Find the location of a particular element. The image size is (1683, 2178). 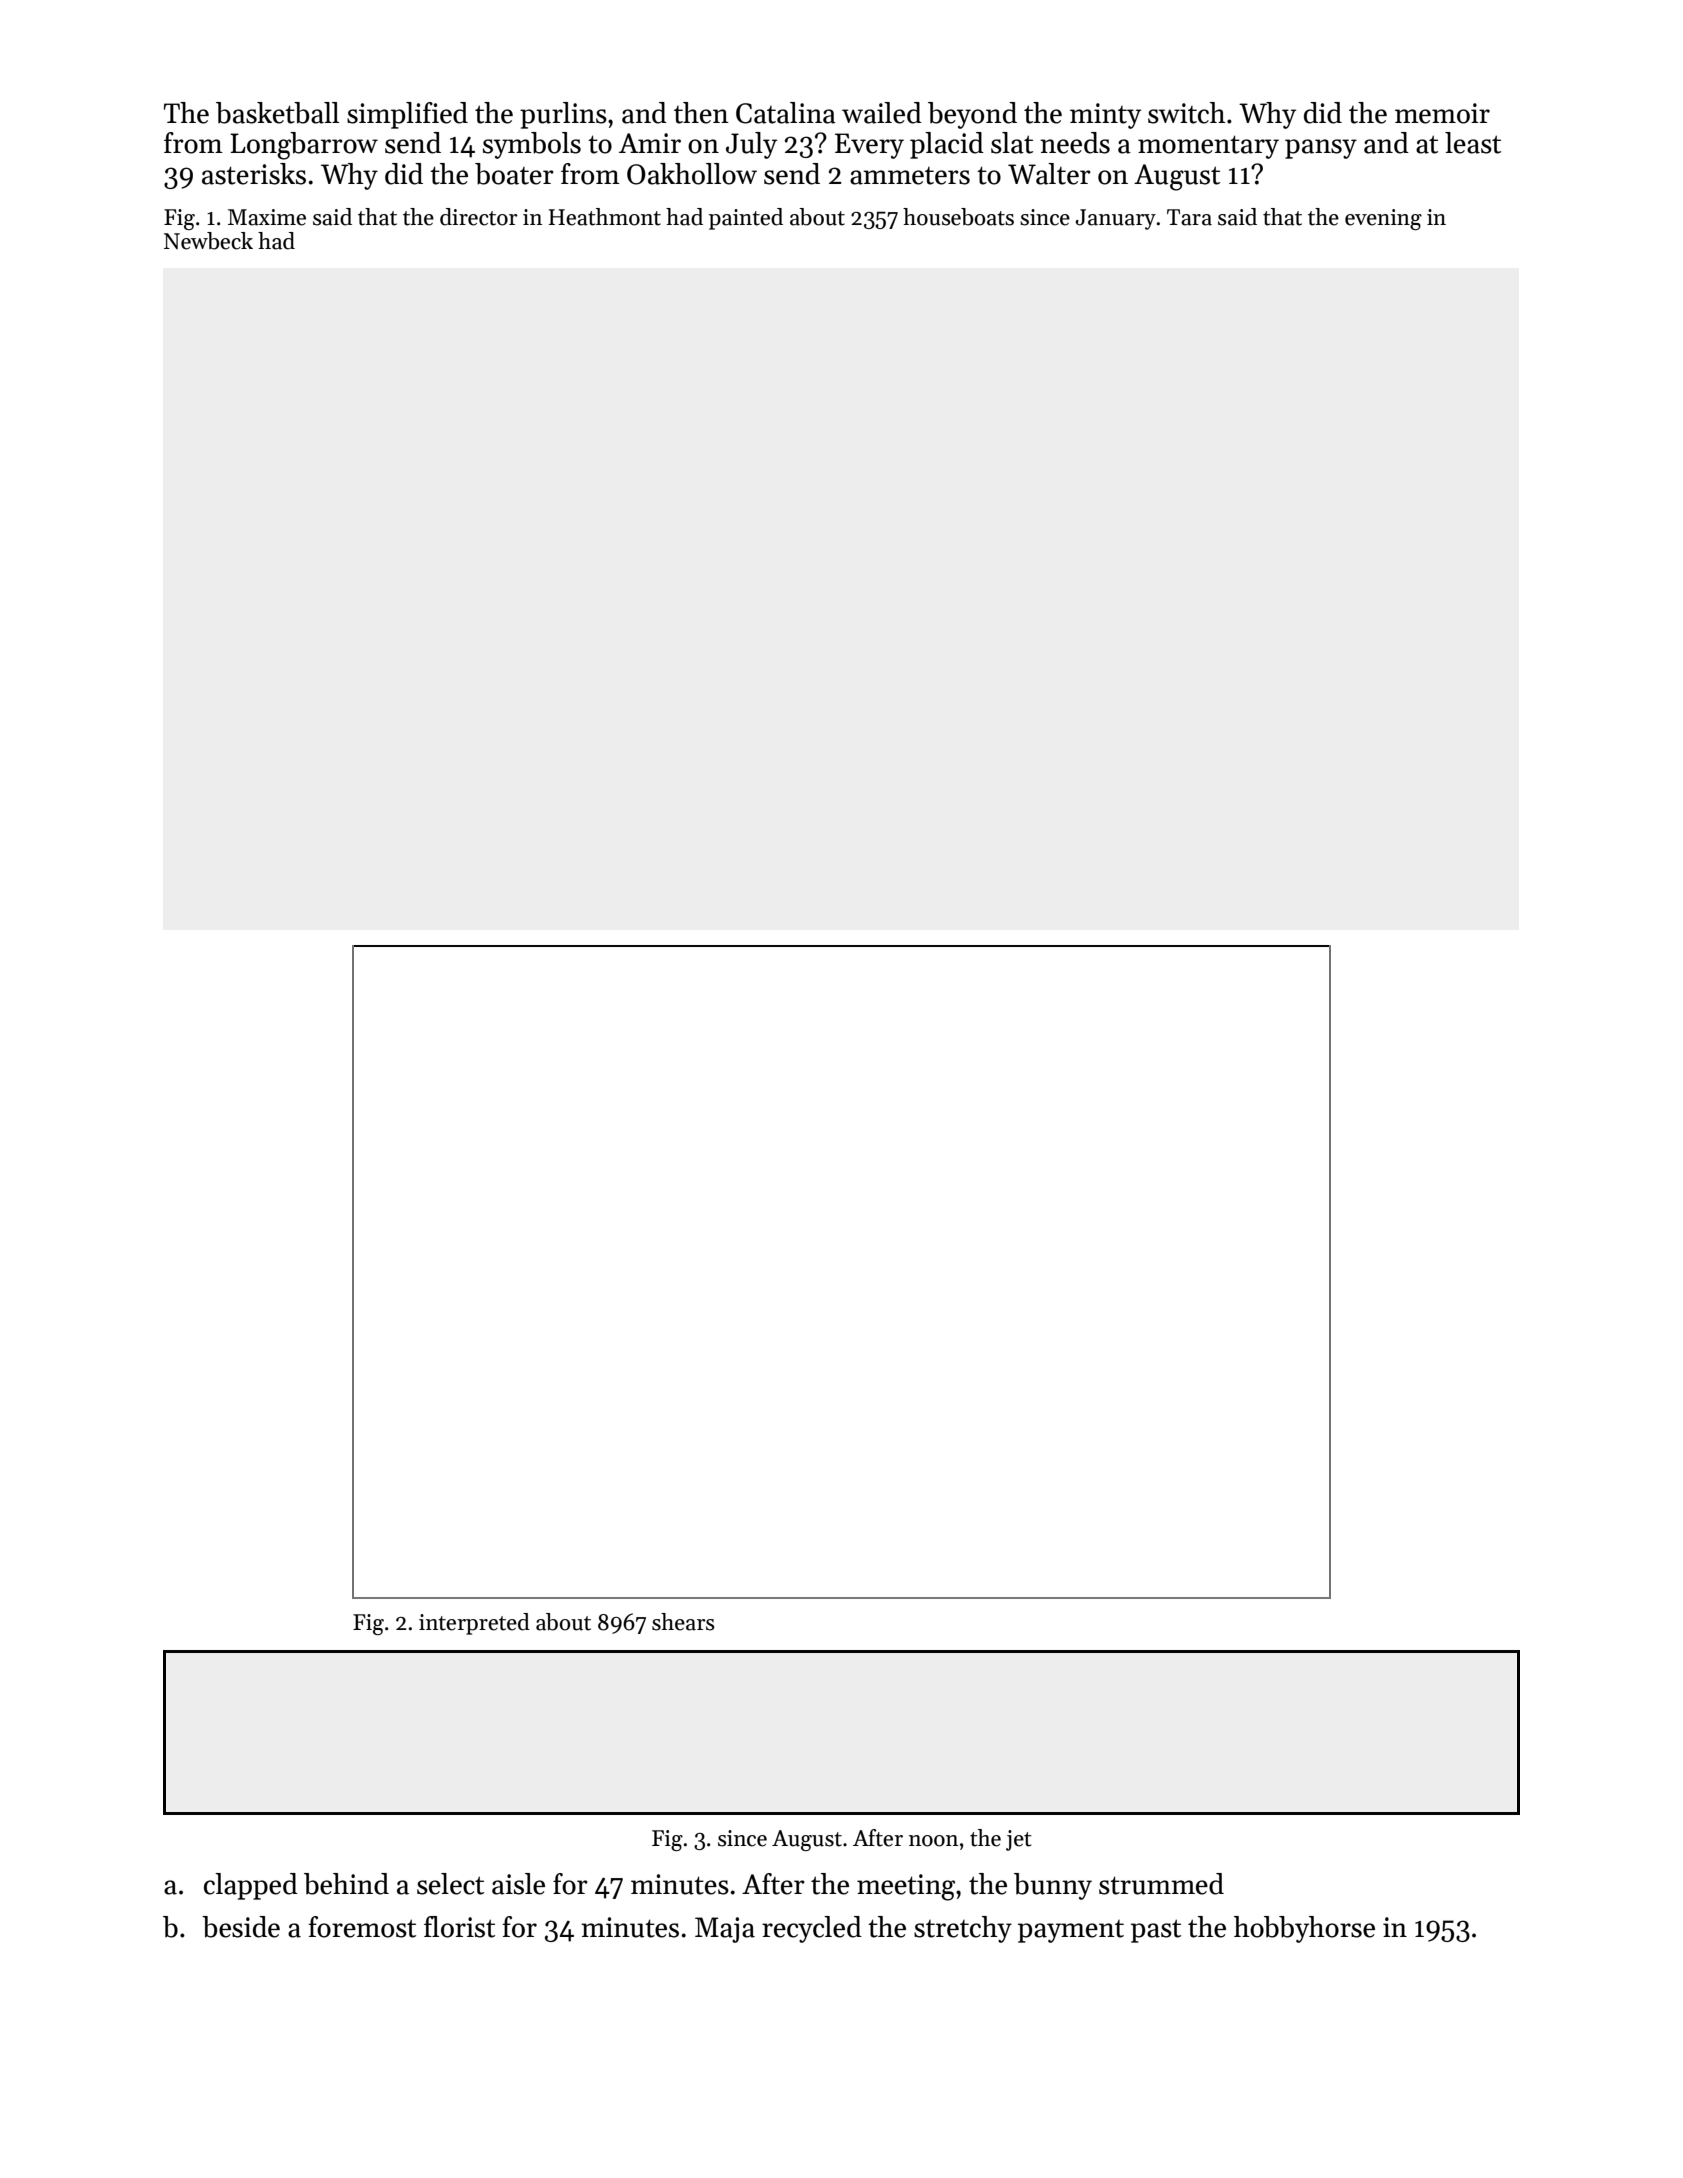

foremost is located at coordinates (362, 1927).
